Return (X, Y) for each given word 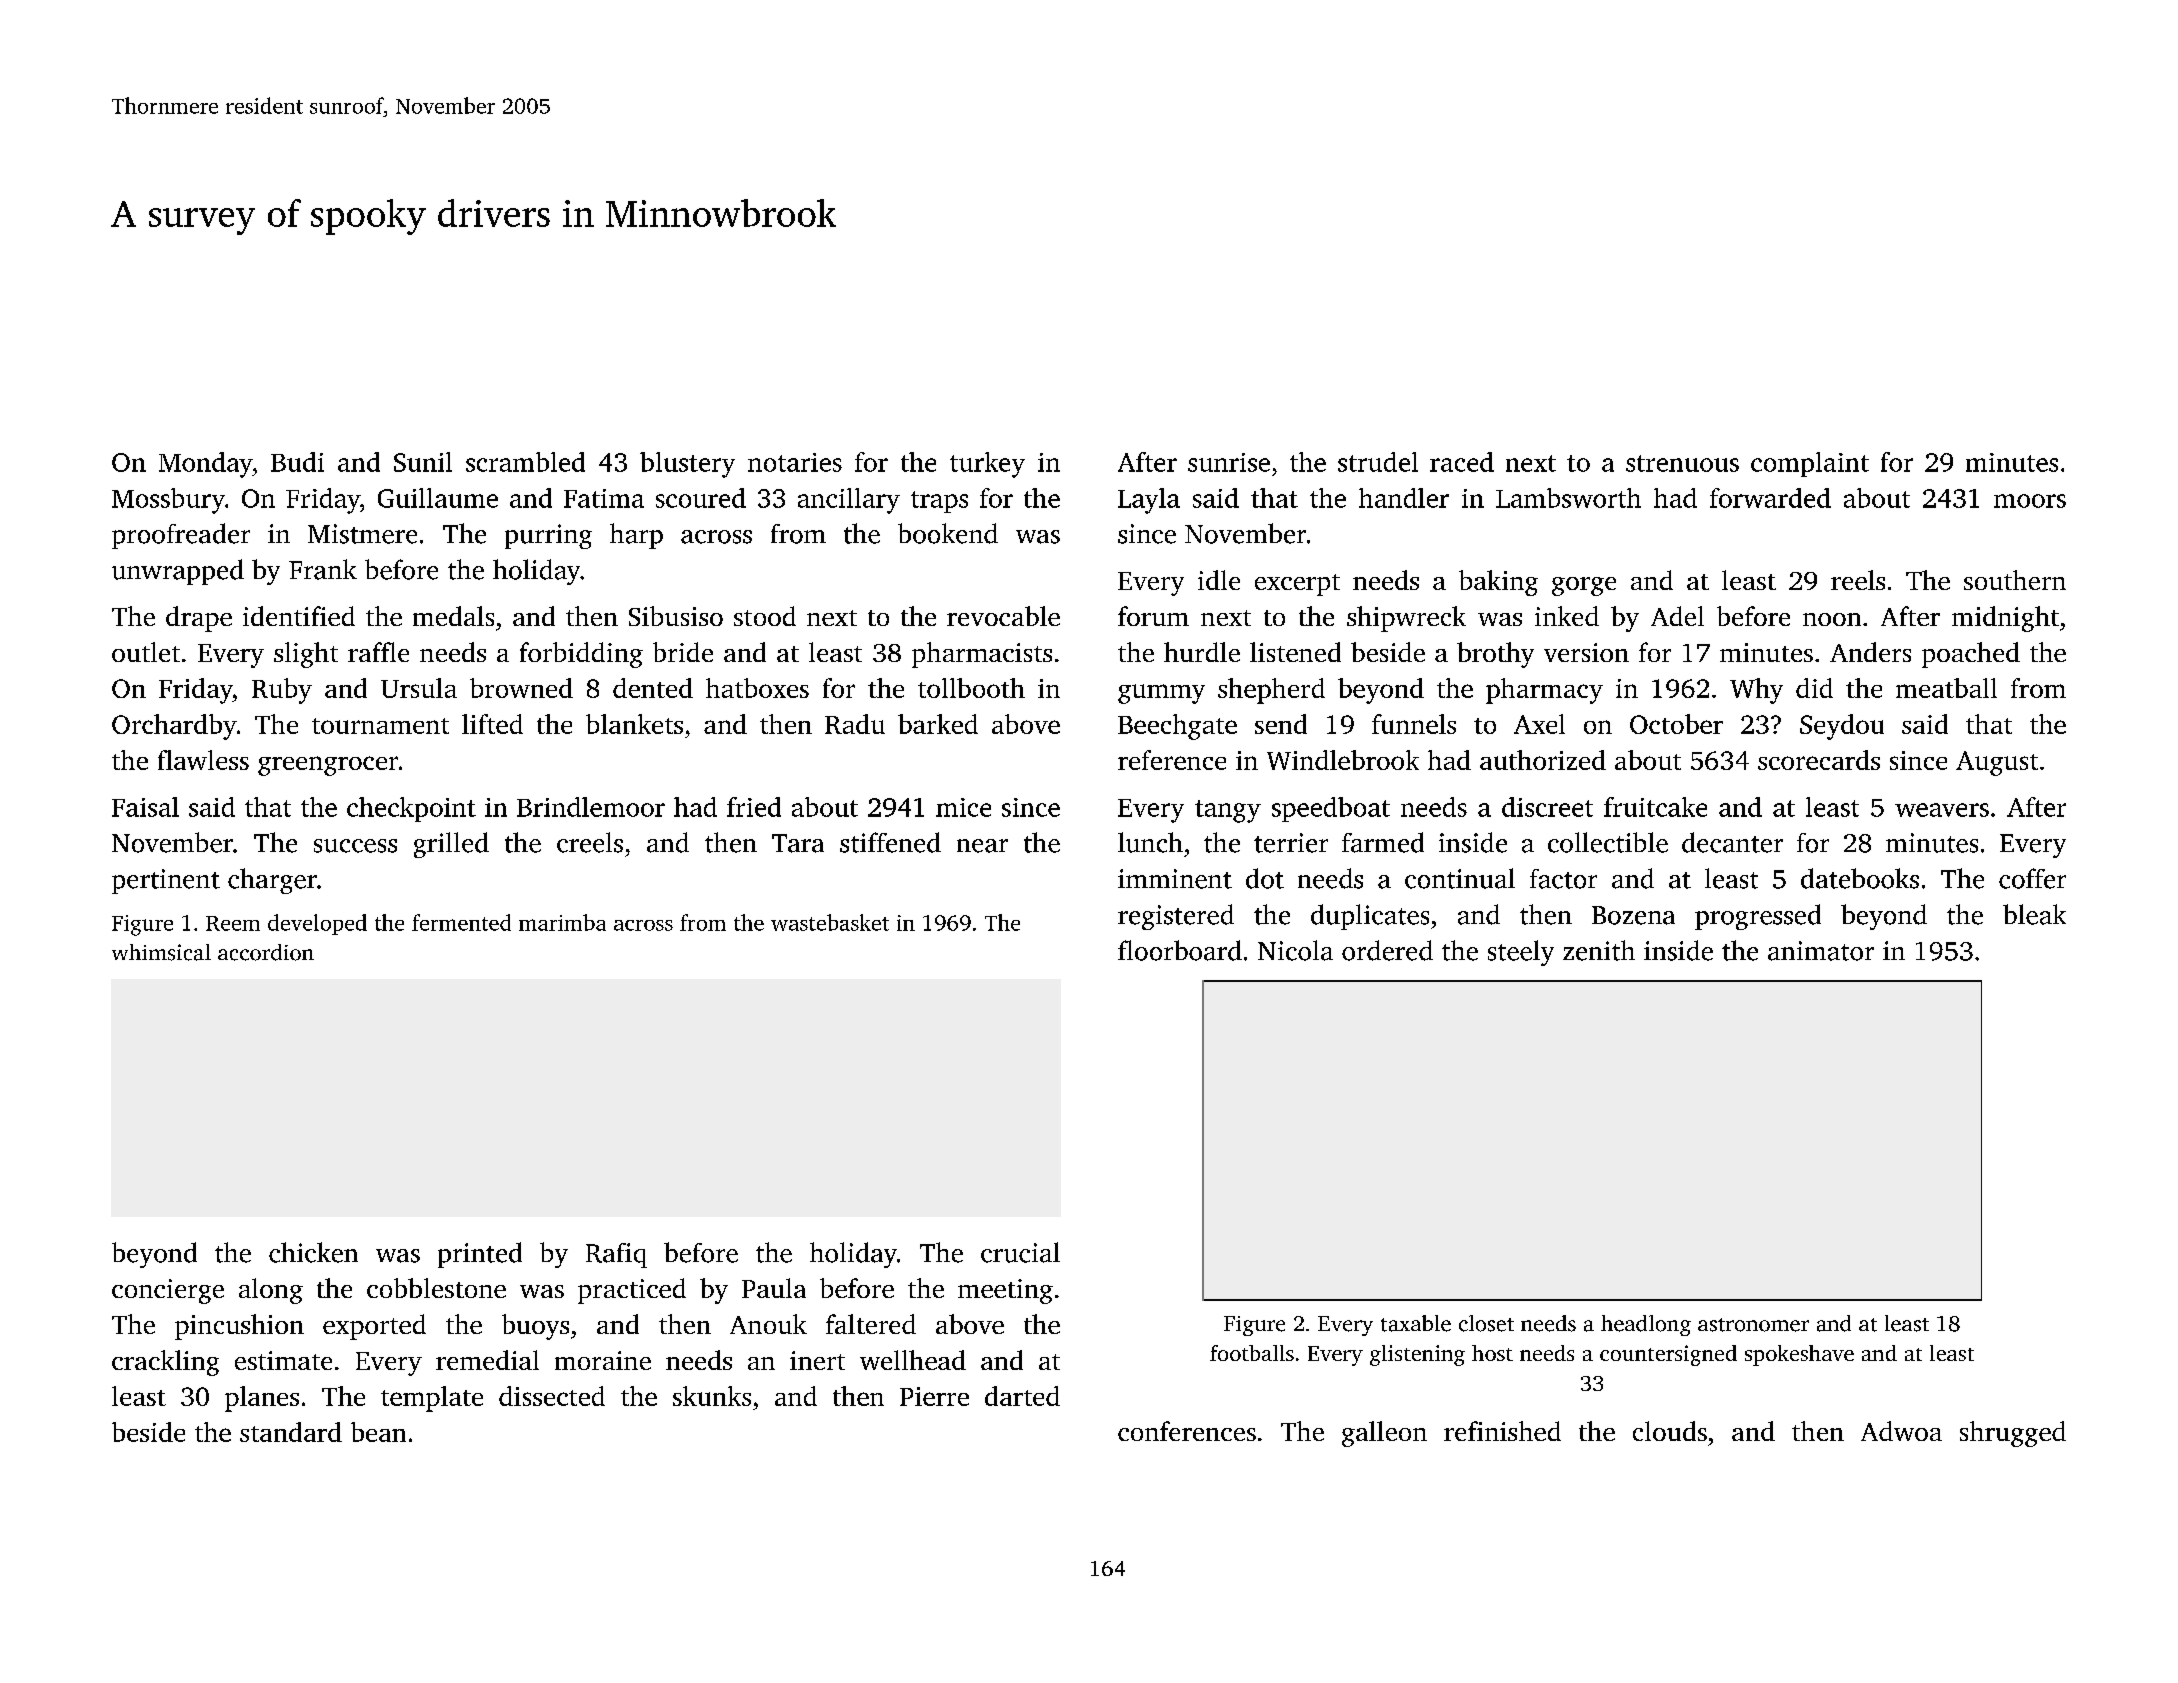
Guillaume (438, 498)
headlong (1646, 1325)
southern (2015, 580)
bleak (2034, 914)
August (1997, 763)
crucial (1020, 1252)
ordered (1387, 950)
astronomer (1753, 1325)
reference (1172, 760)
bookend (948, 533)
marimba (562, 922)
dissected (552, 1396)
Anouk (768, 1324)
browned (521, 688)
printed (480, 1255)
